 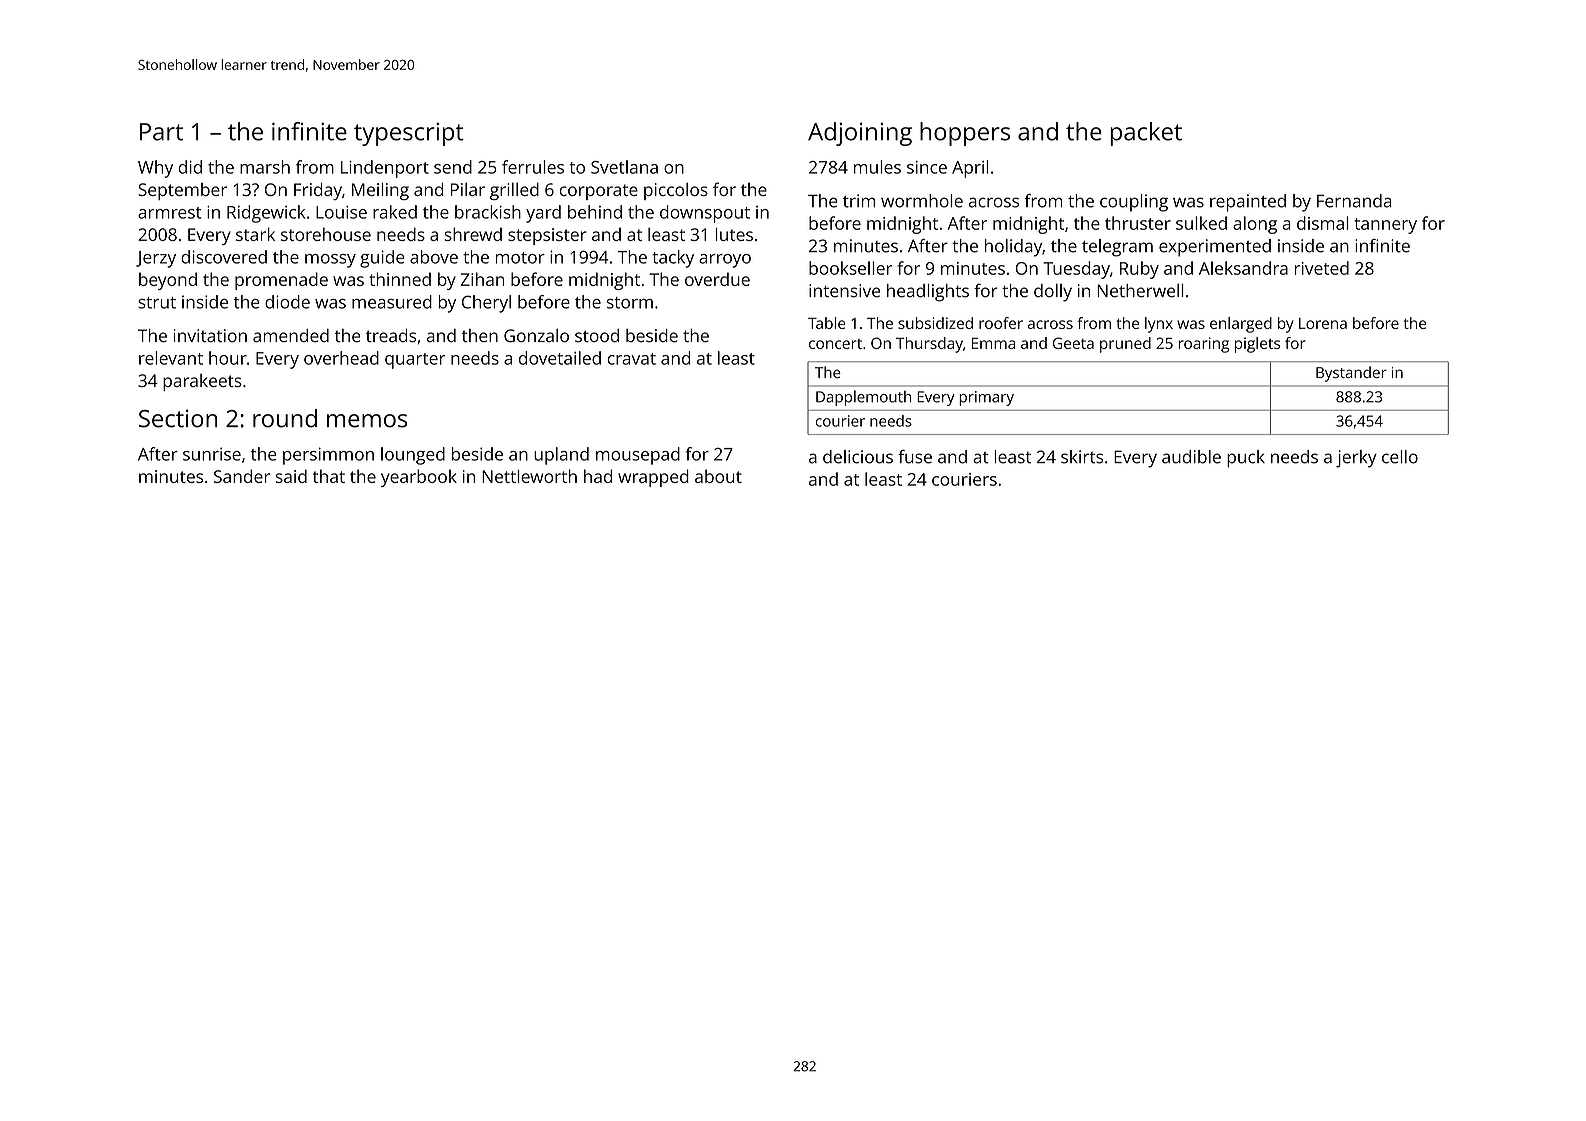 I want to click on Adjoining, so click(x=860, y=134).
